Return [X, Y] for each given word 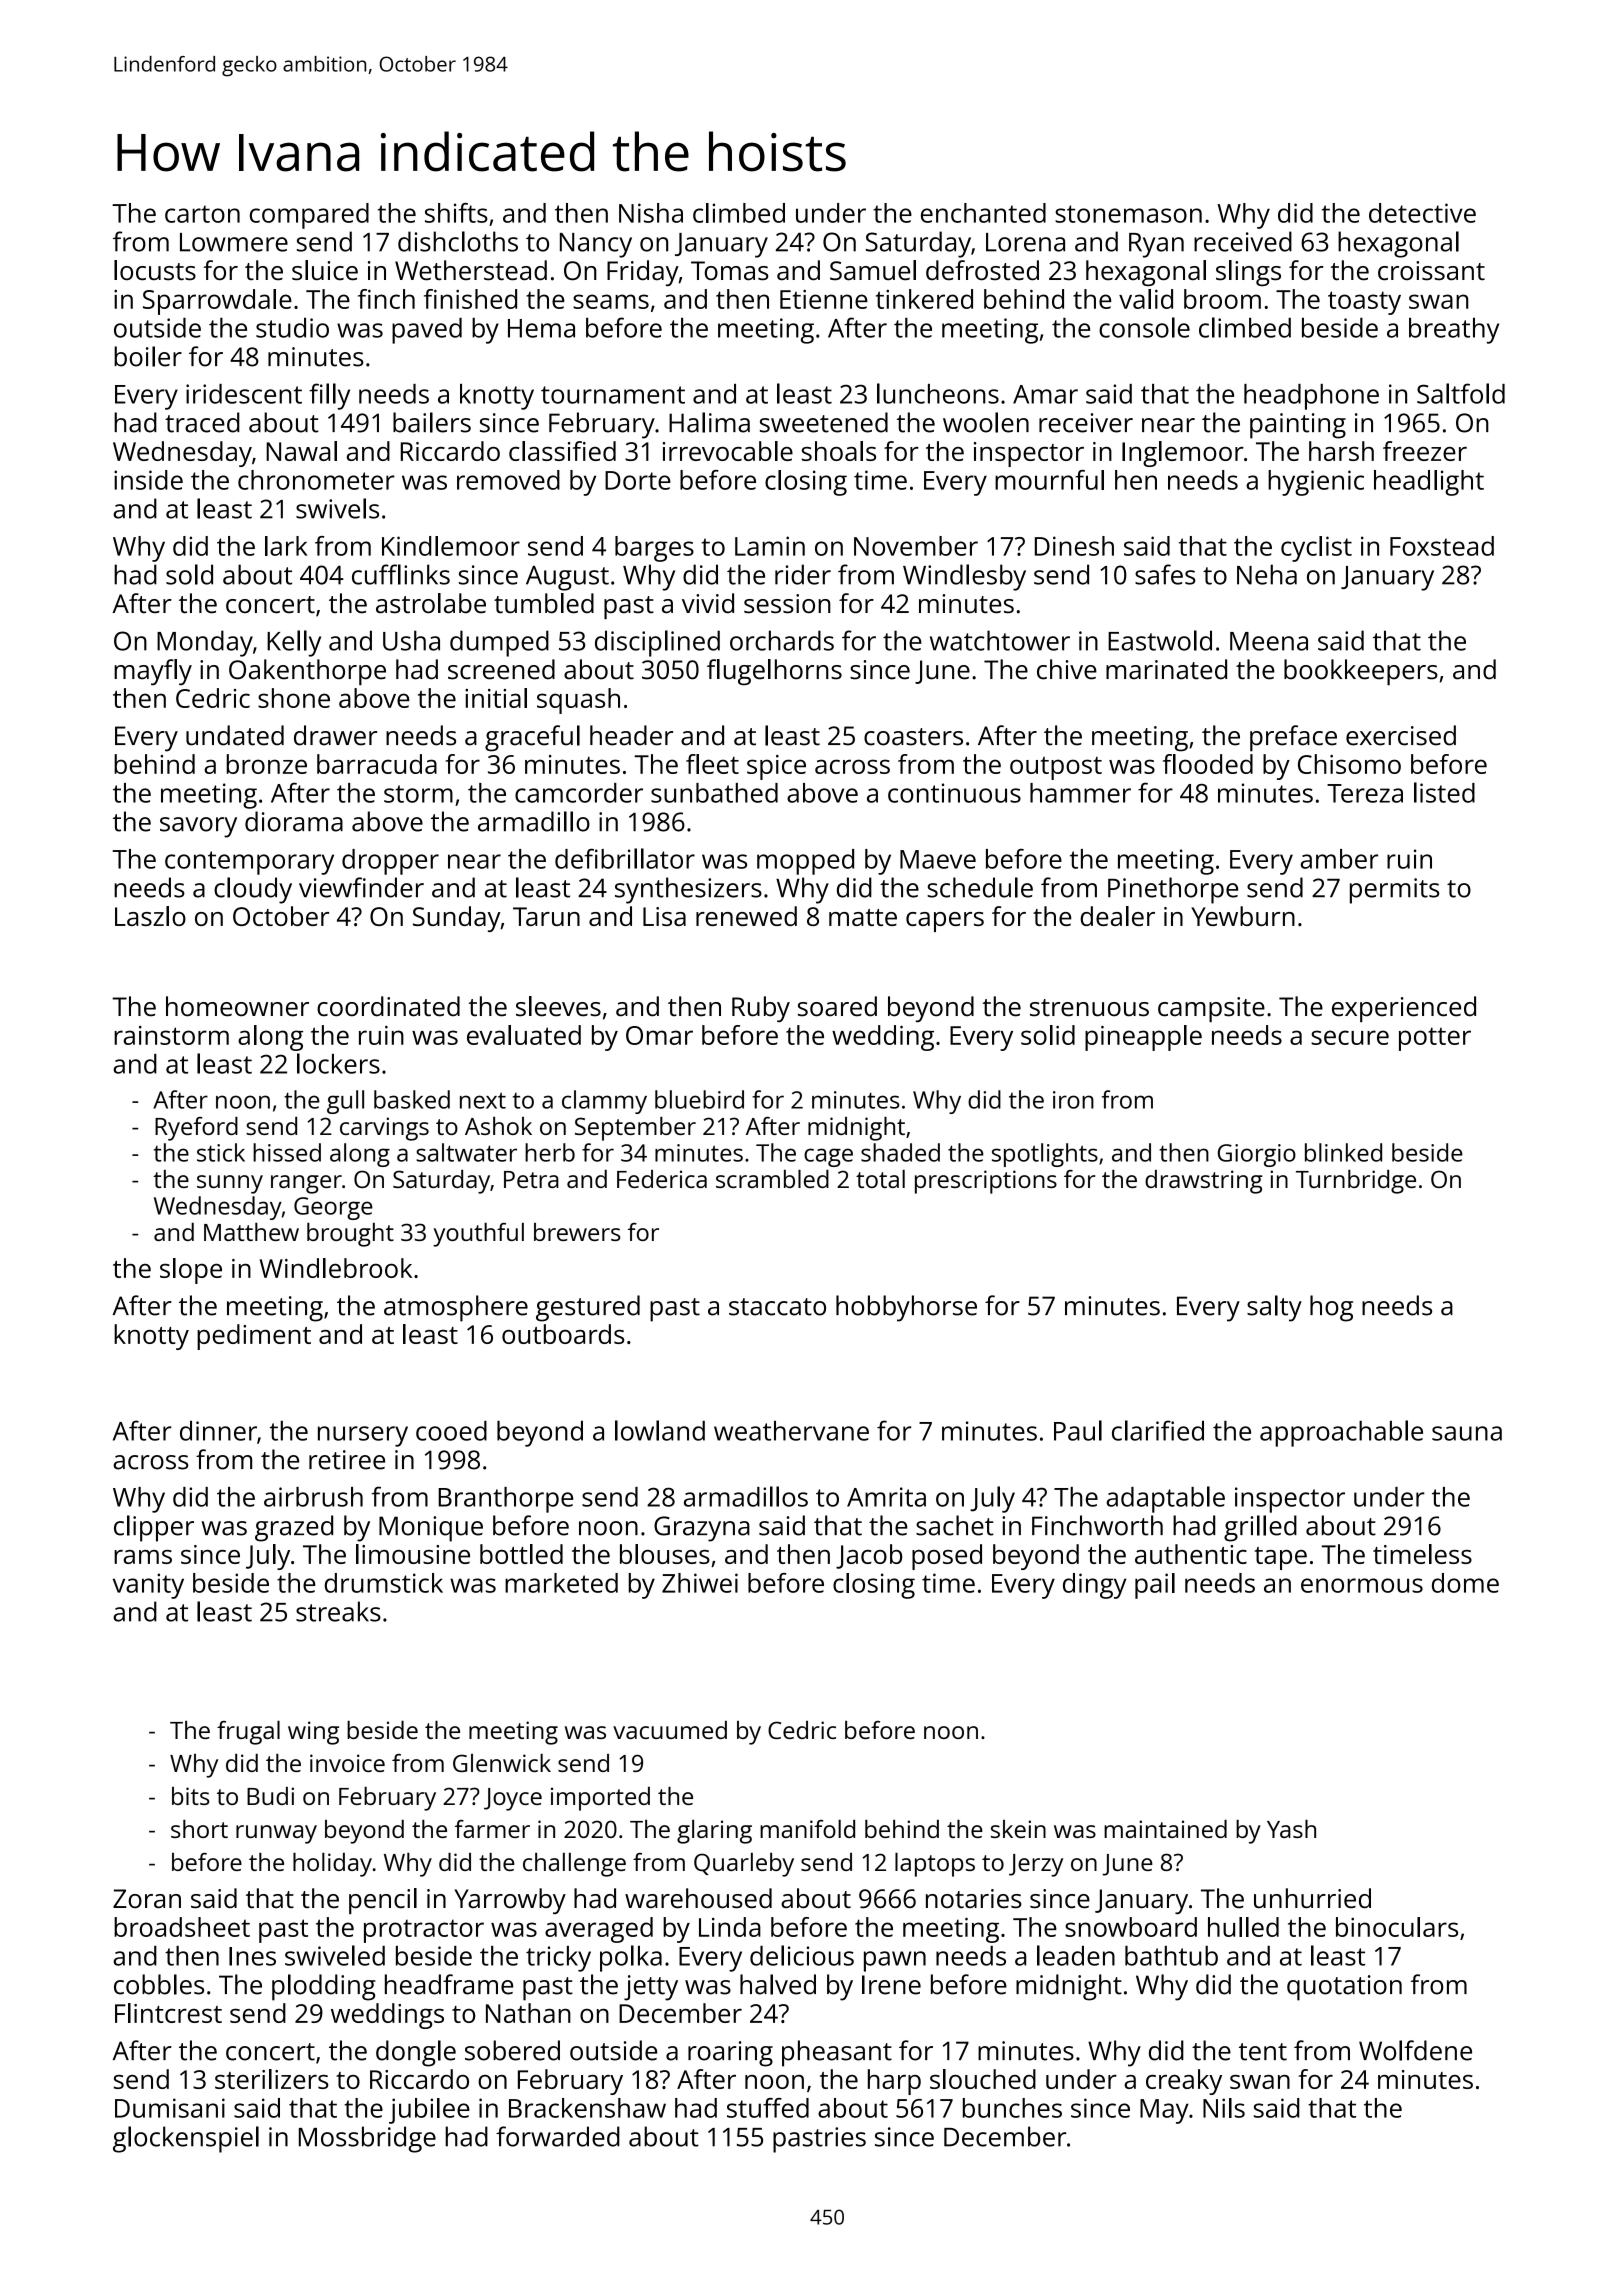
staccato [777, 1307]
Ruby [761, 1009]
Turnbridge [1356, 1182]
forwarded [558, 2136]
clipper [154, 1528]
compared [309, 216]
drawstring [1204, 1182]
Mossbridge [367, 2139]
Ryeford [196, 1129]
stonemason [1128, 214]
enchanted [983, 213]
